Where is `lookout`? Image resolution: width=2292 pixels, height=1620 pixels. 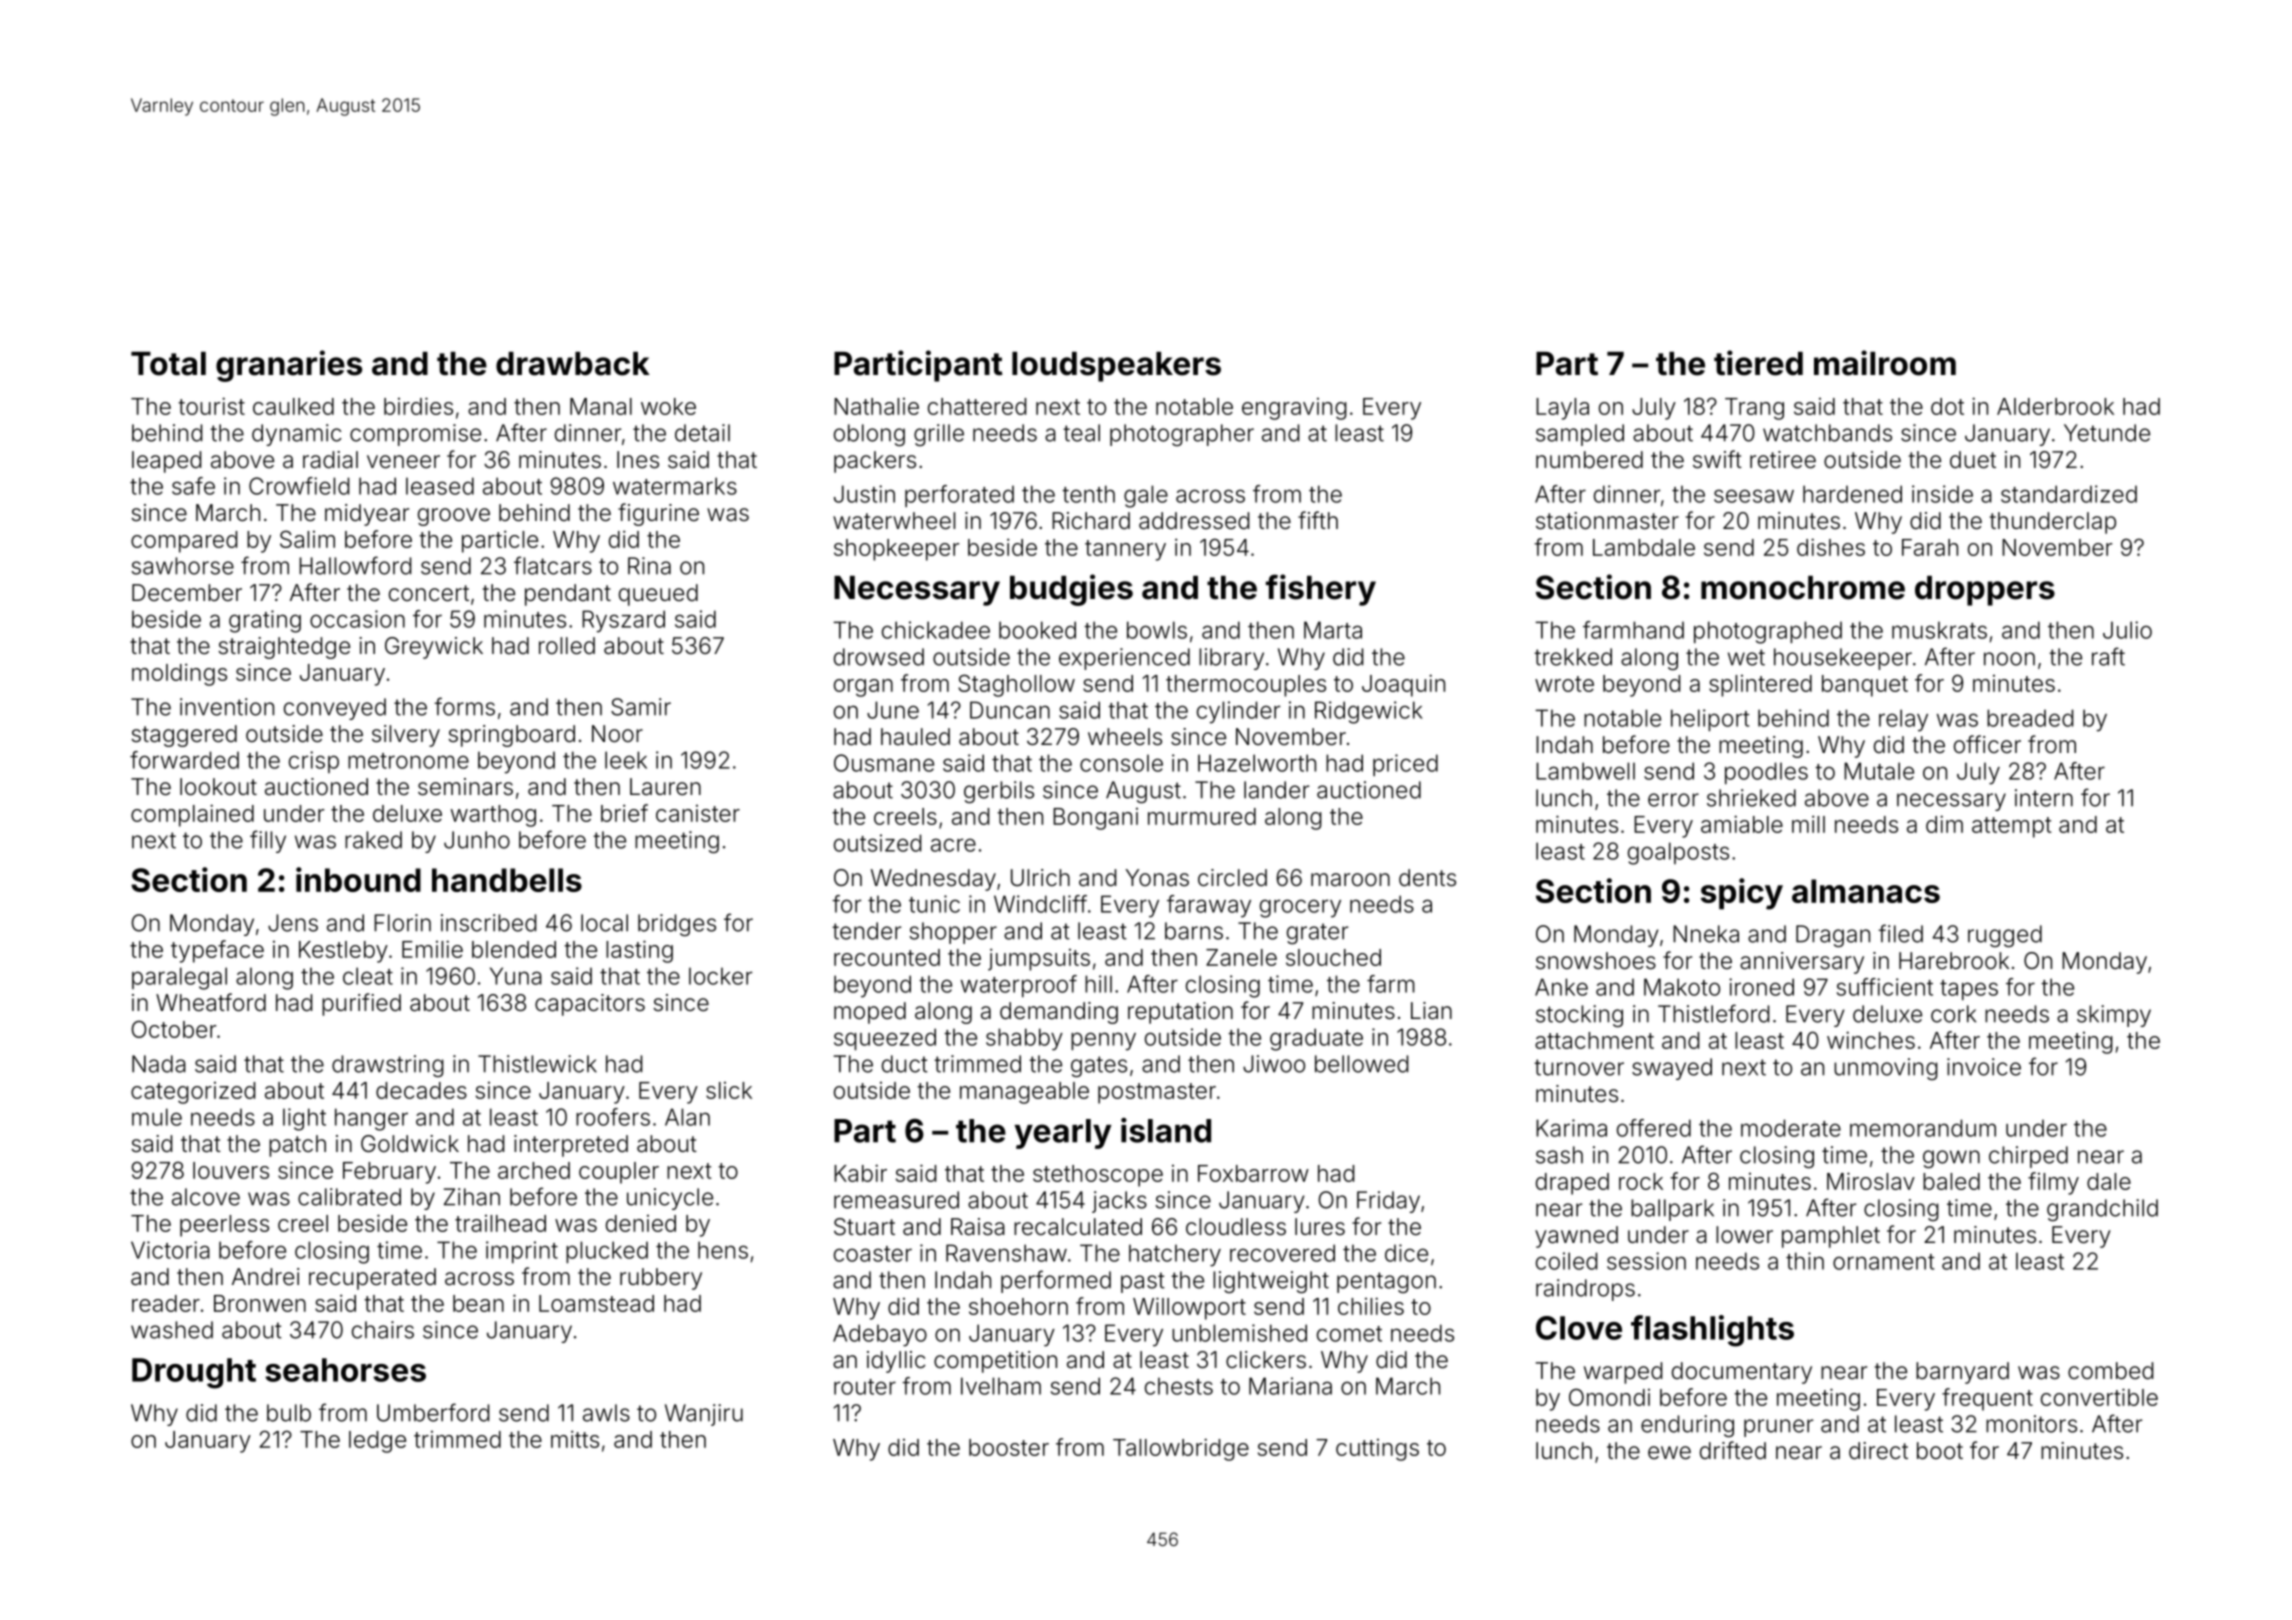
lookout is located at coordinates (218, 787).
